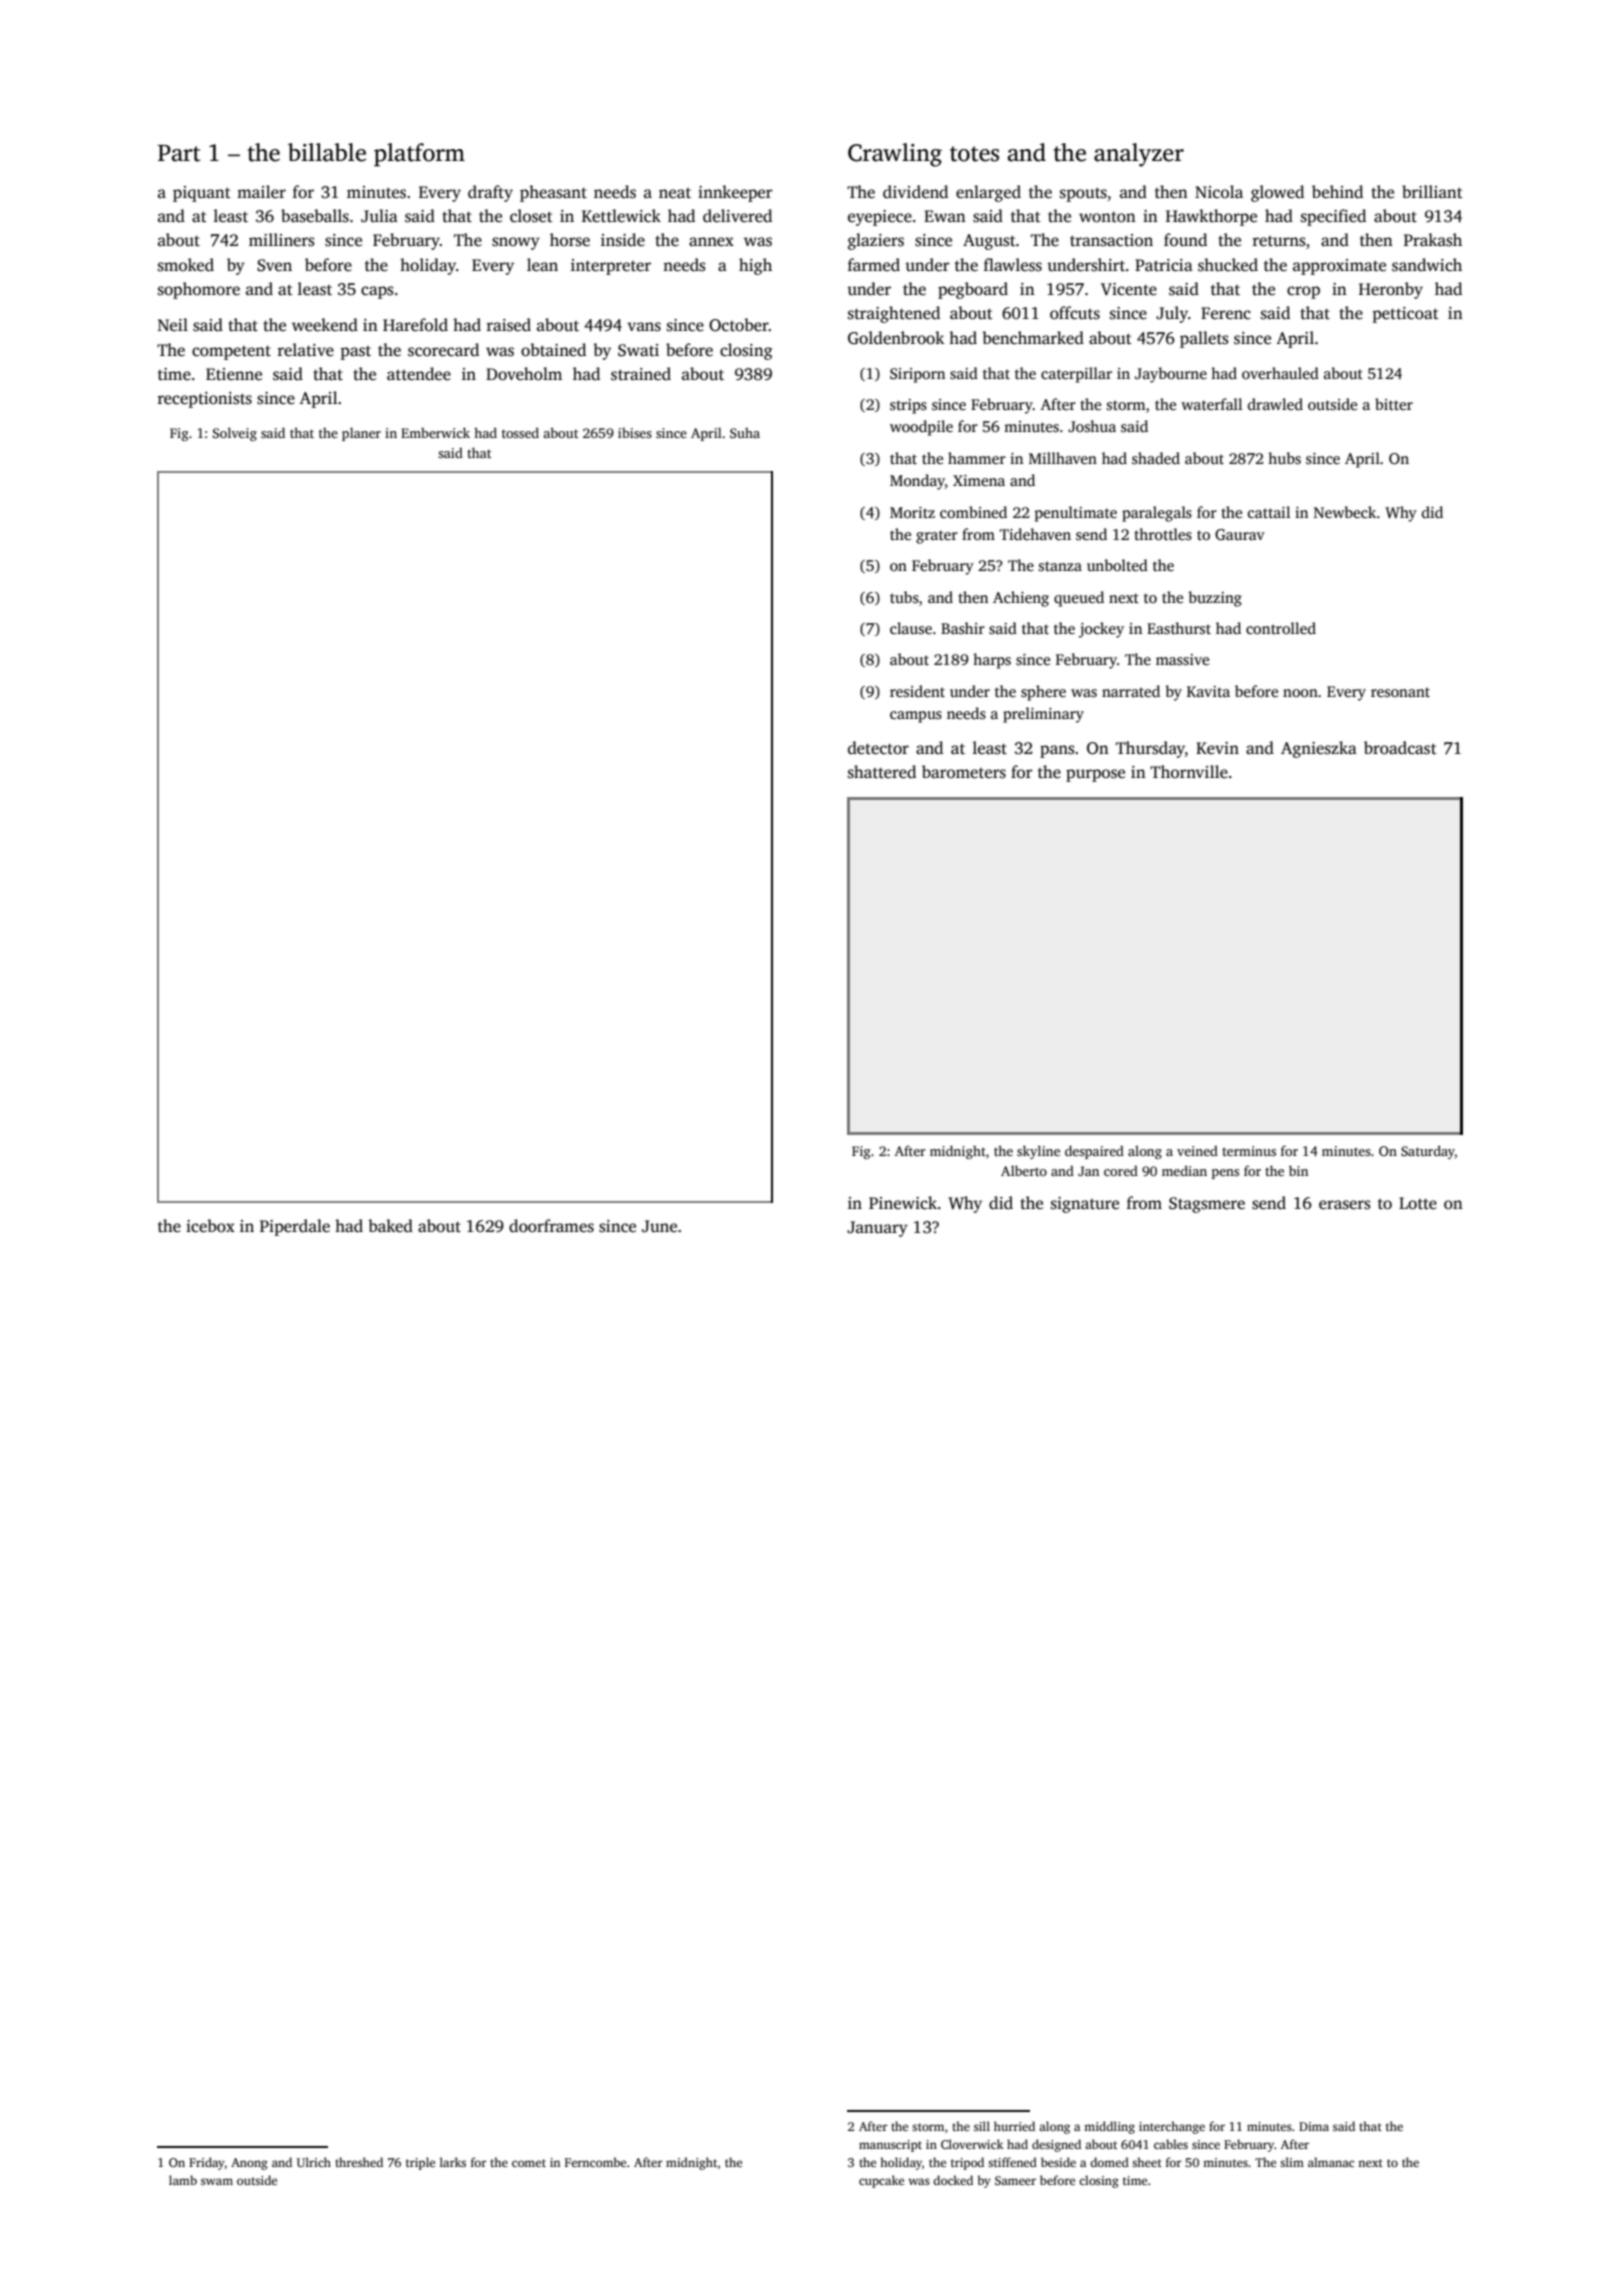 This screenshot has width=1620, height=2292. I want to click on Pinewick, so click(903, 1203).
